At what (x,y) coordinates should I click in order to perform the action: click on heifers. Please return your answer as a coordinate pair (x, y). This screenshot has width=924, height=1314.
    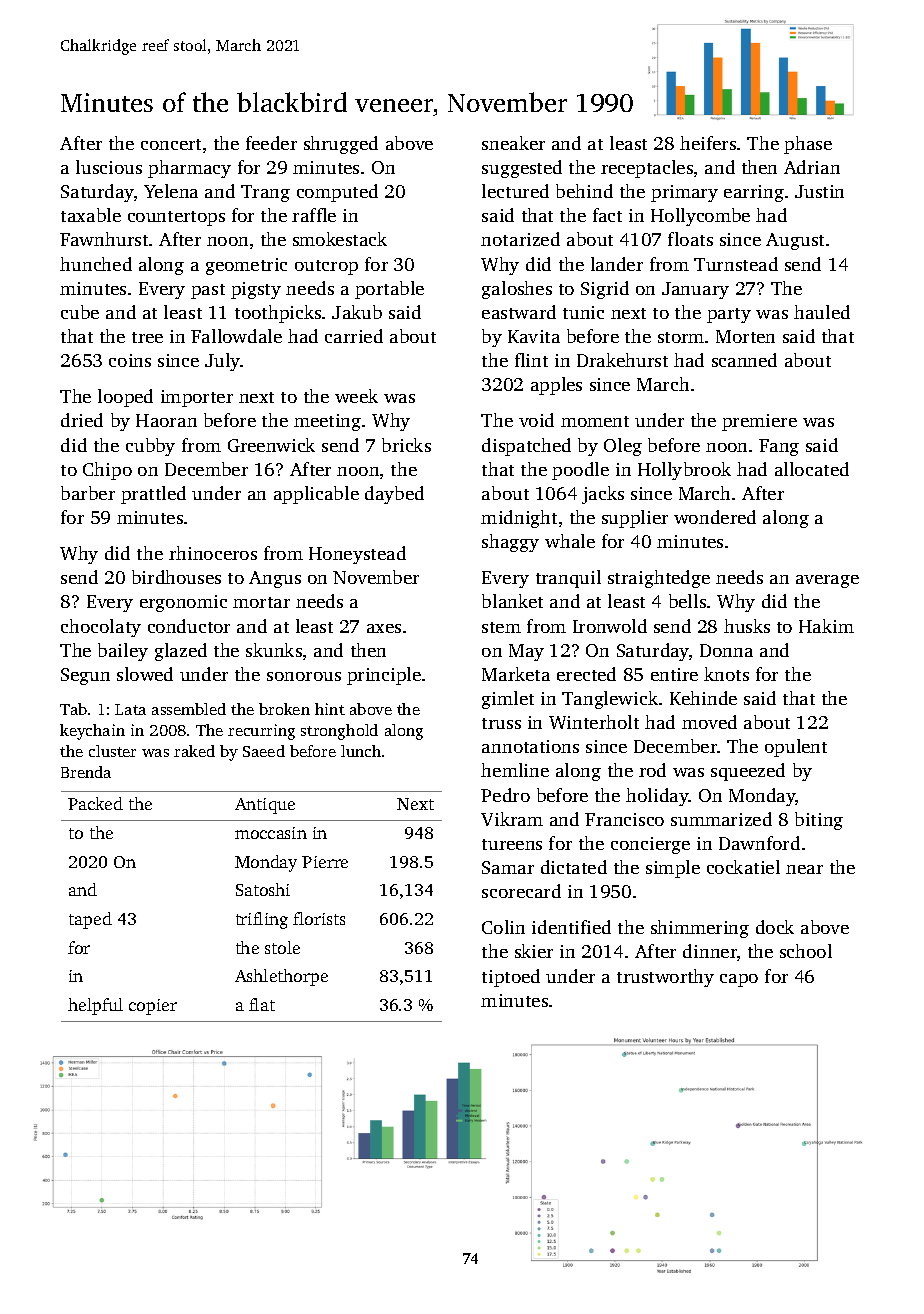
    Looking at the image, I should click on (708, 143).
